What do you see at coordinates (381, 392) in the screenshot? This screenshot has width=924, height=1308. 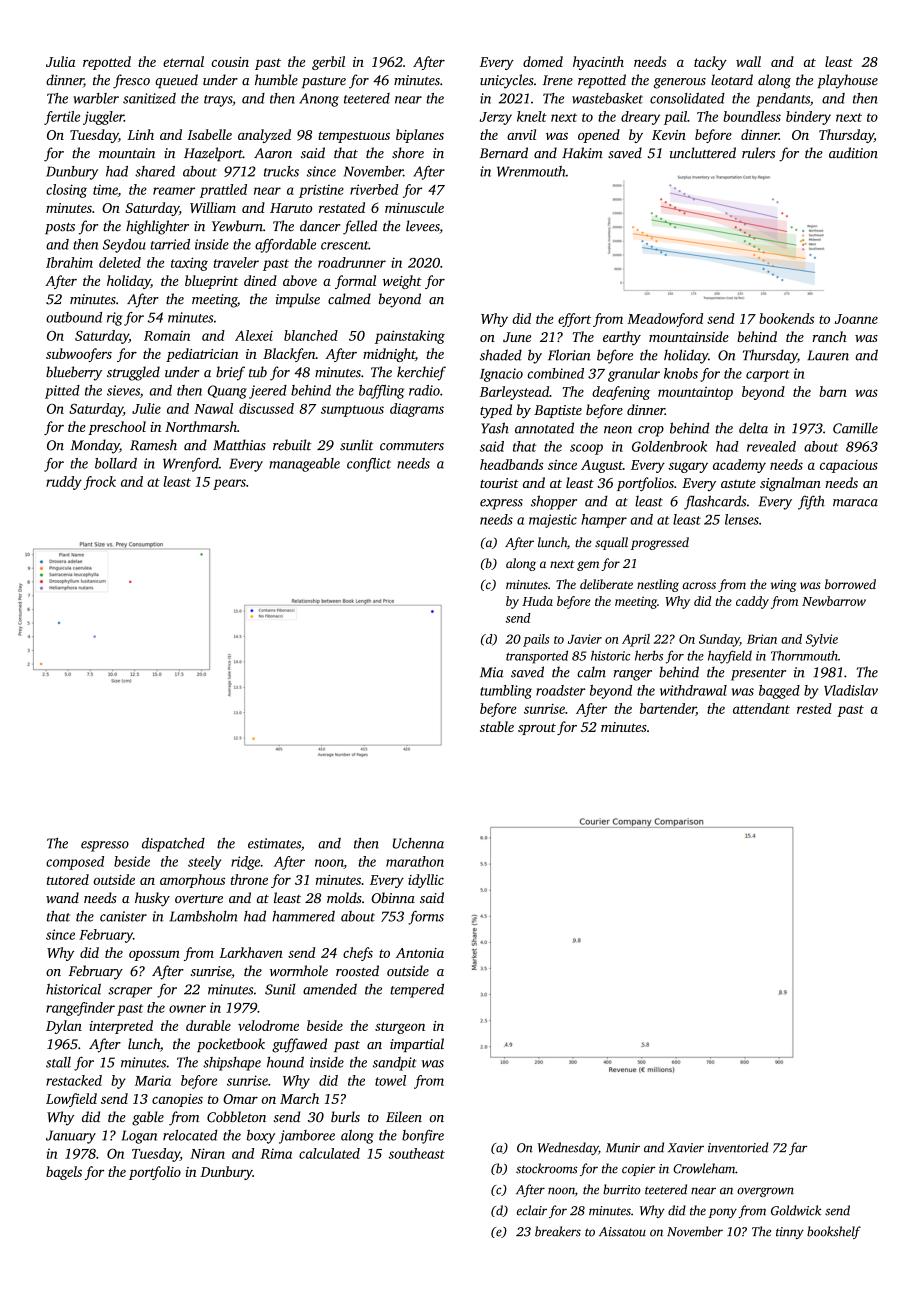 I see `baffling` at bounding box center [381, 392].
